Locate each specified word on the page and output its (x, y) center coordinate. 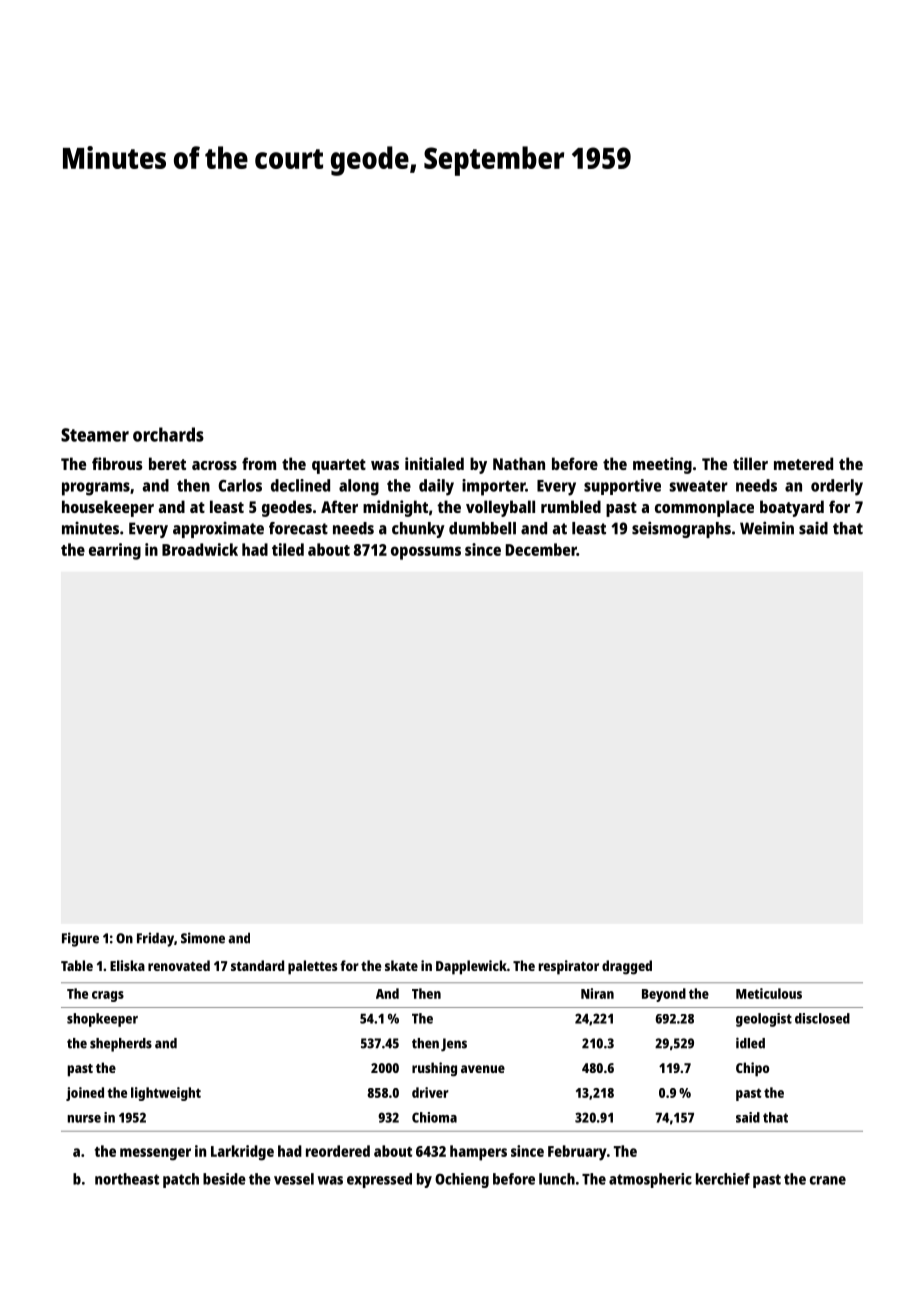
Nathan (519, 463)
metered (803, 463)
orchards (168, 434)
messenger (155, 1154)
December (541, 549)
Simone (203, 938)
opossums (426, 553)
